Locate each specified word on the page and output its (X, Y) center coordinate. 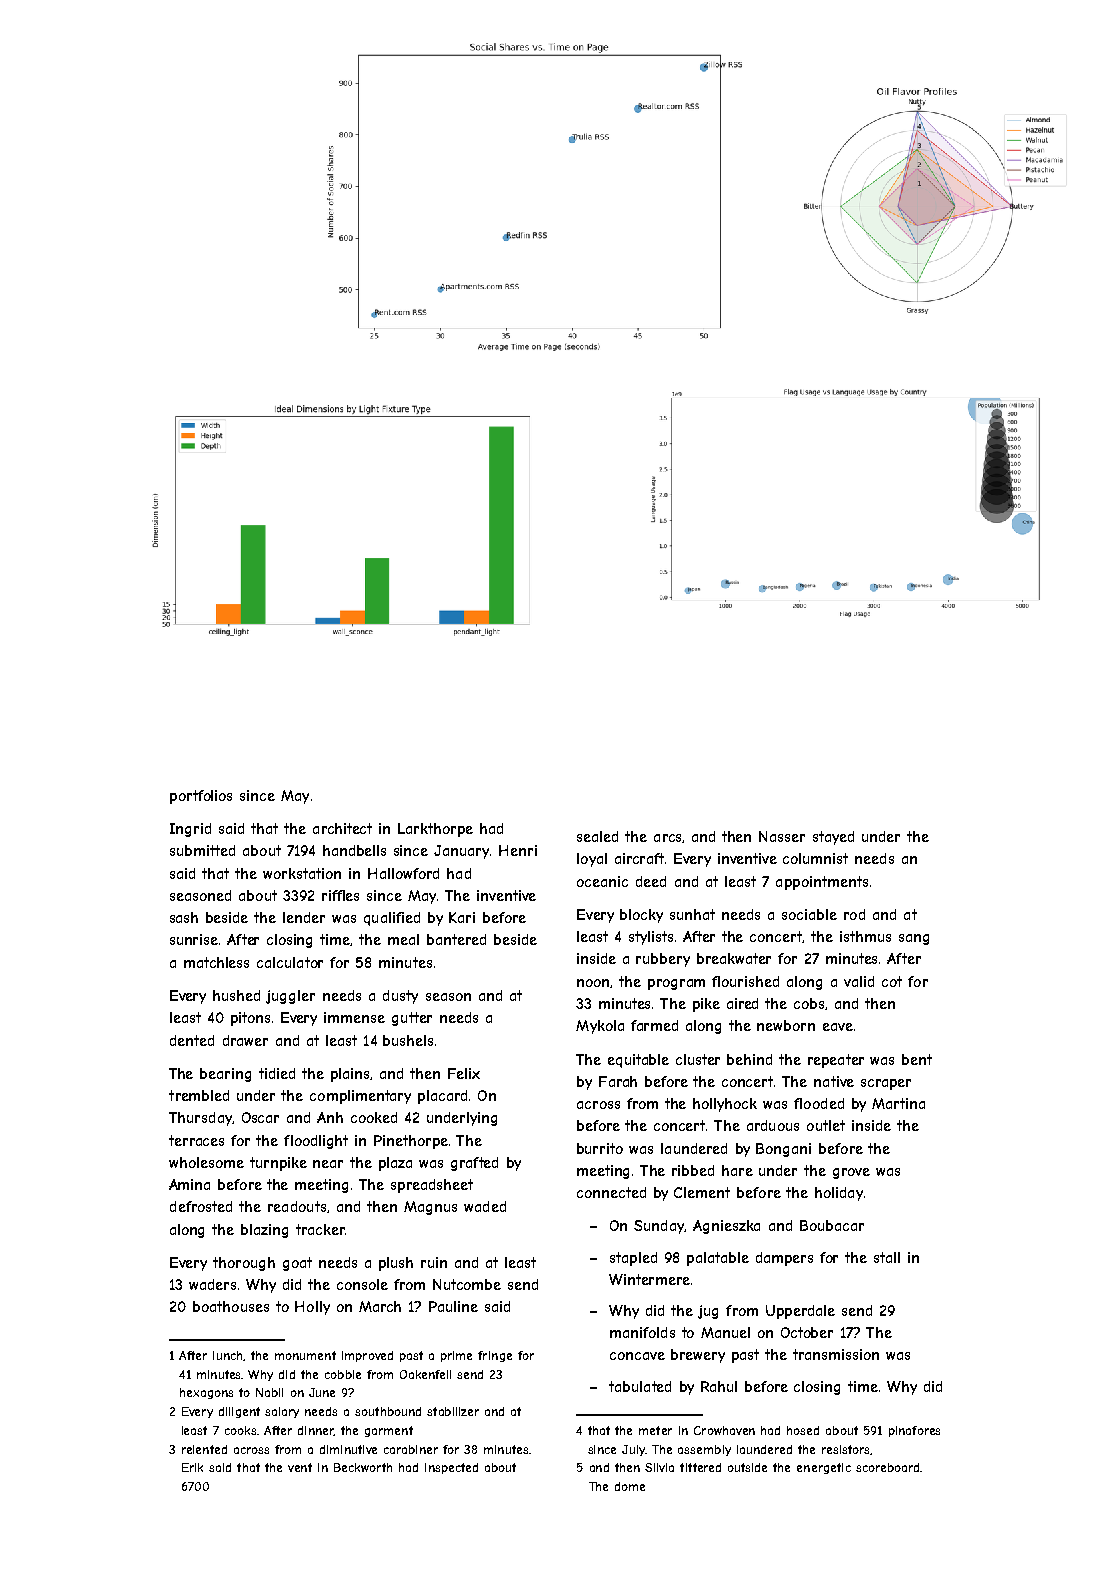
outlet (826, 1125)
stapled (633, 1259)
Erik (192, 1467)
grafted (474, 1164)
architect (342, 828)
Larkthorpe (435, 830)
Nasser (782, 836)
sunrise (194, 939)
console (362, 1284)
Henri (518, 850)
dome (630, 1486)
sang (914, 939)
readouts (297, 1206)
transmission (836, 1354)
